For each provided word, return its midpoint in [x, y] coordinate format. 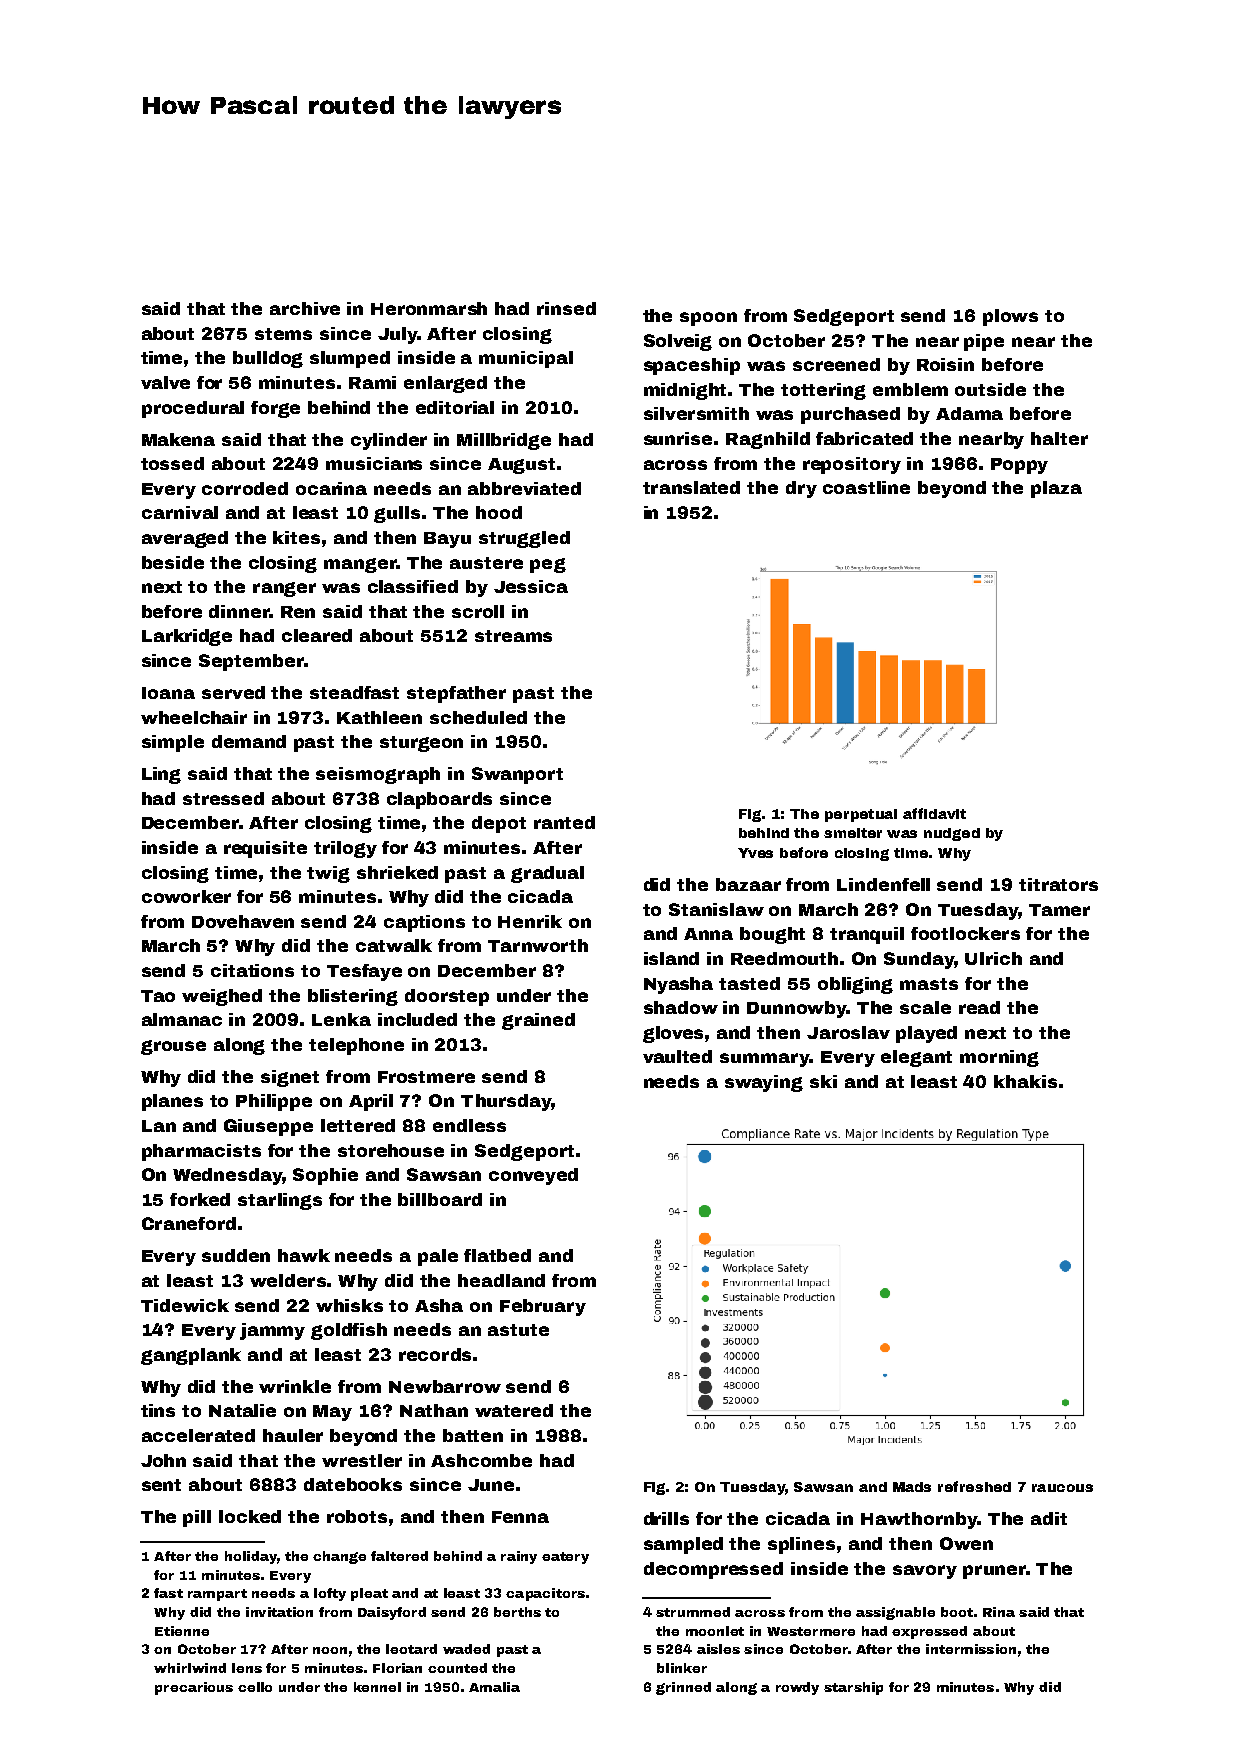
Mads [912, 1487]
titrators [1058, 884]
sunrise [678, 438]
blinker [682, 1668]
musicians [374, 463]
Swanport [517, 775]
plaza [1056, 489]
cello [255, 1687]
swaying [764, 1083]
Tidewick [185, 1305]
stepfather [456, 694]
